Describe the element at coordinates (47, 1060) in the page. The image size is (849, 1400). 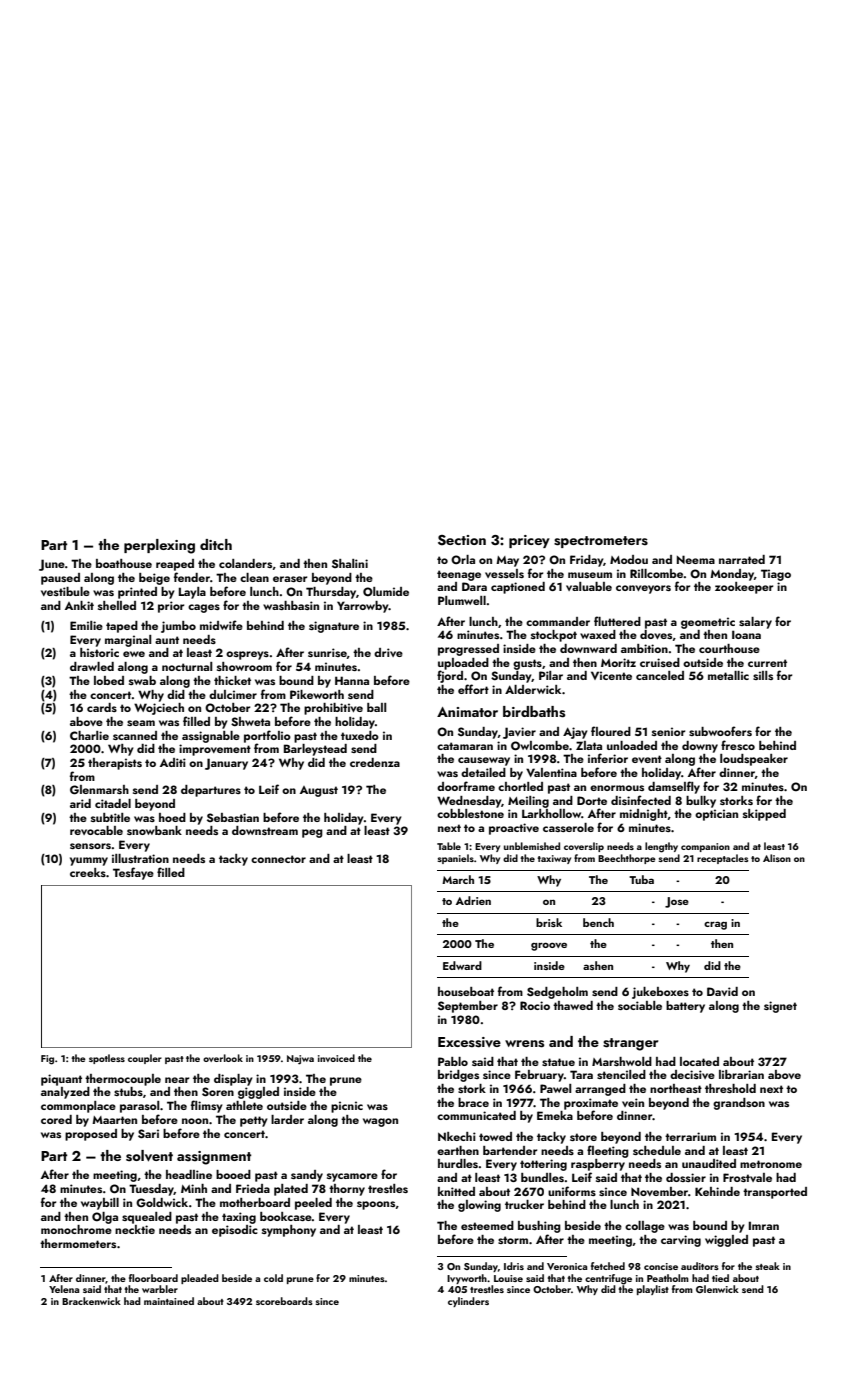
I see `Fig` at that location.
